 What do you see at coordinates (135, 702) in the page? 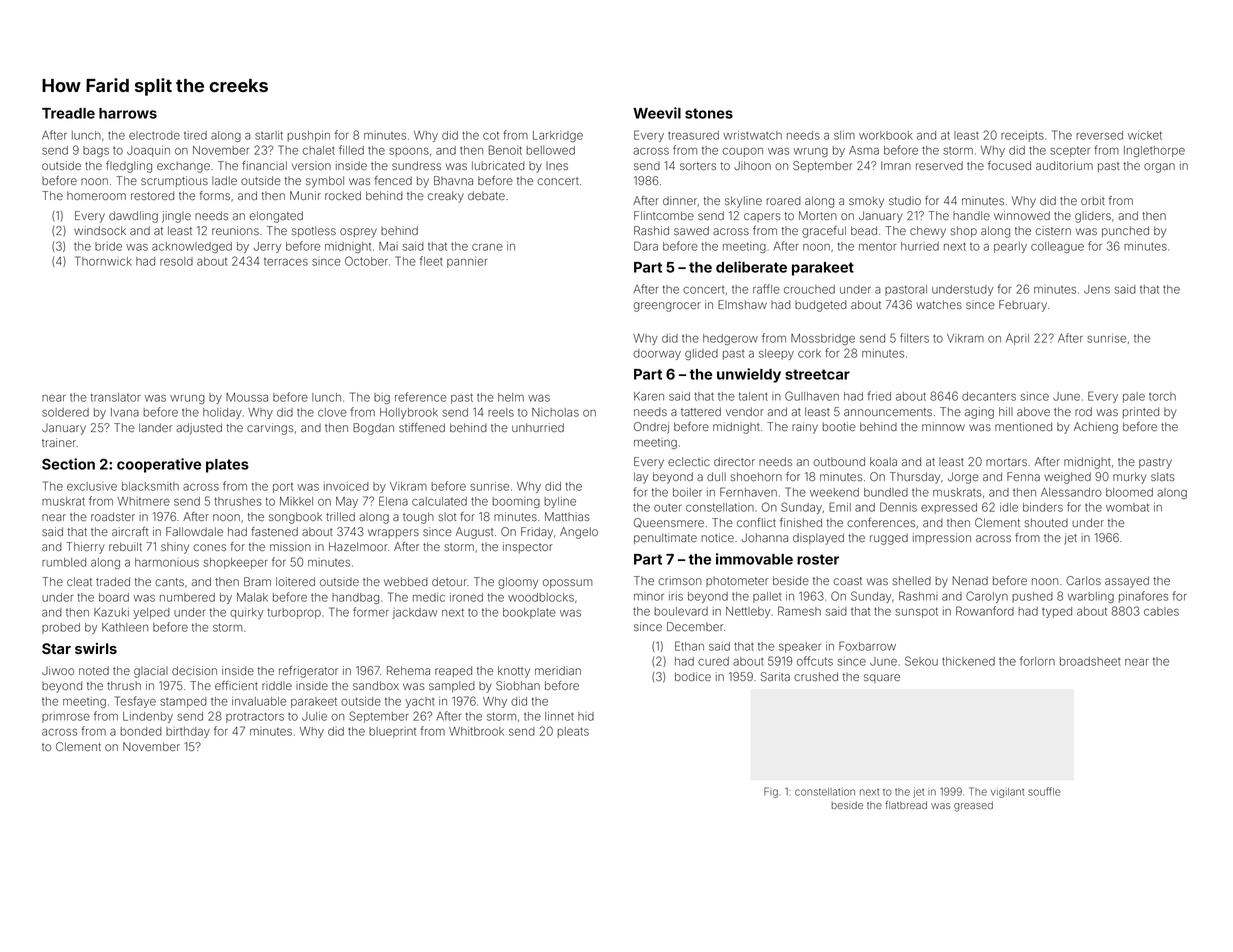
I see `Tesfaye` at bounding box center [135, 702].
